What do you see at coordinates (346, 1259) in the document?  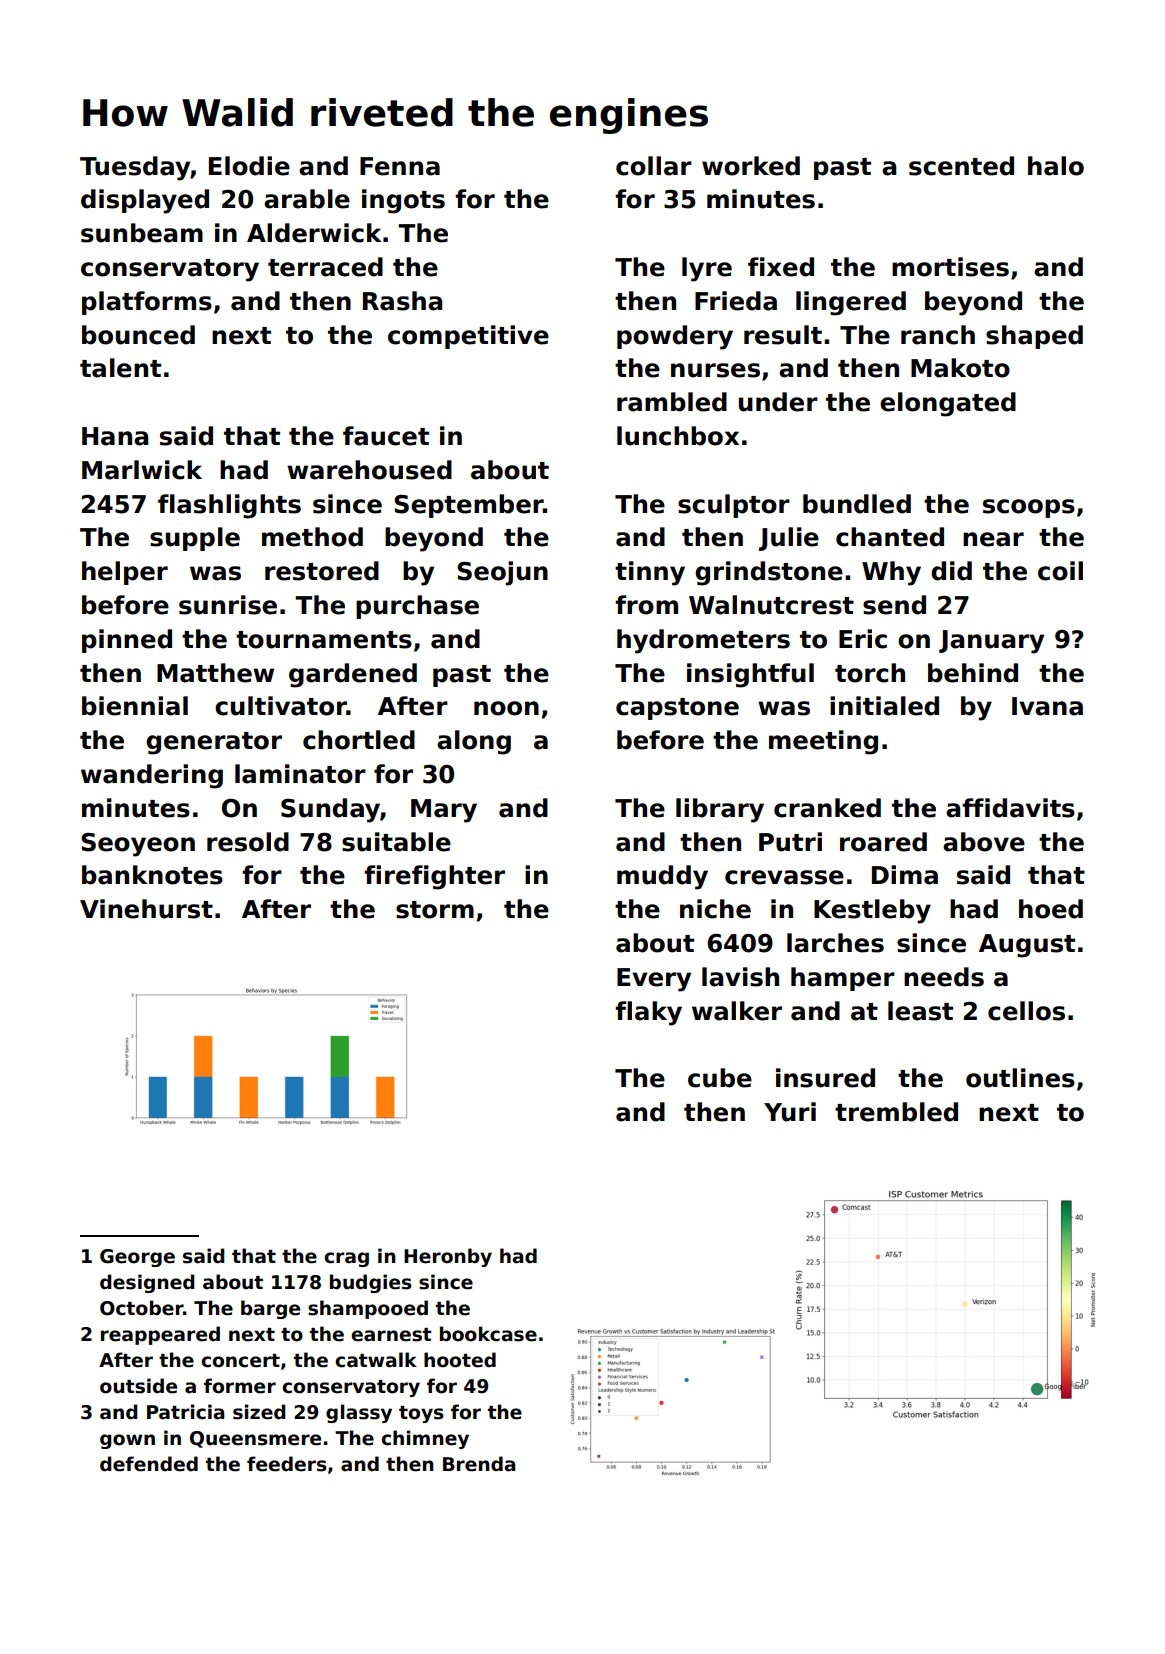 I see `crag` at bounding box center [346, 1259].
